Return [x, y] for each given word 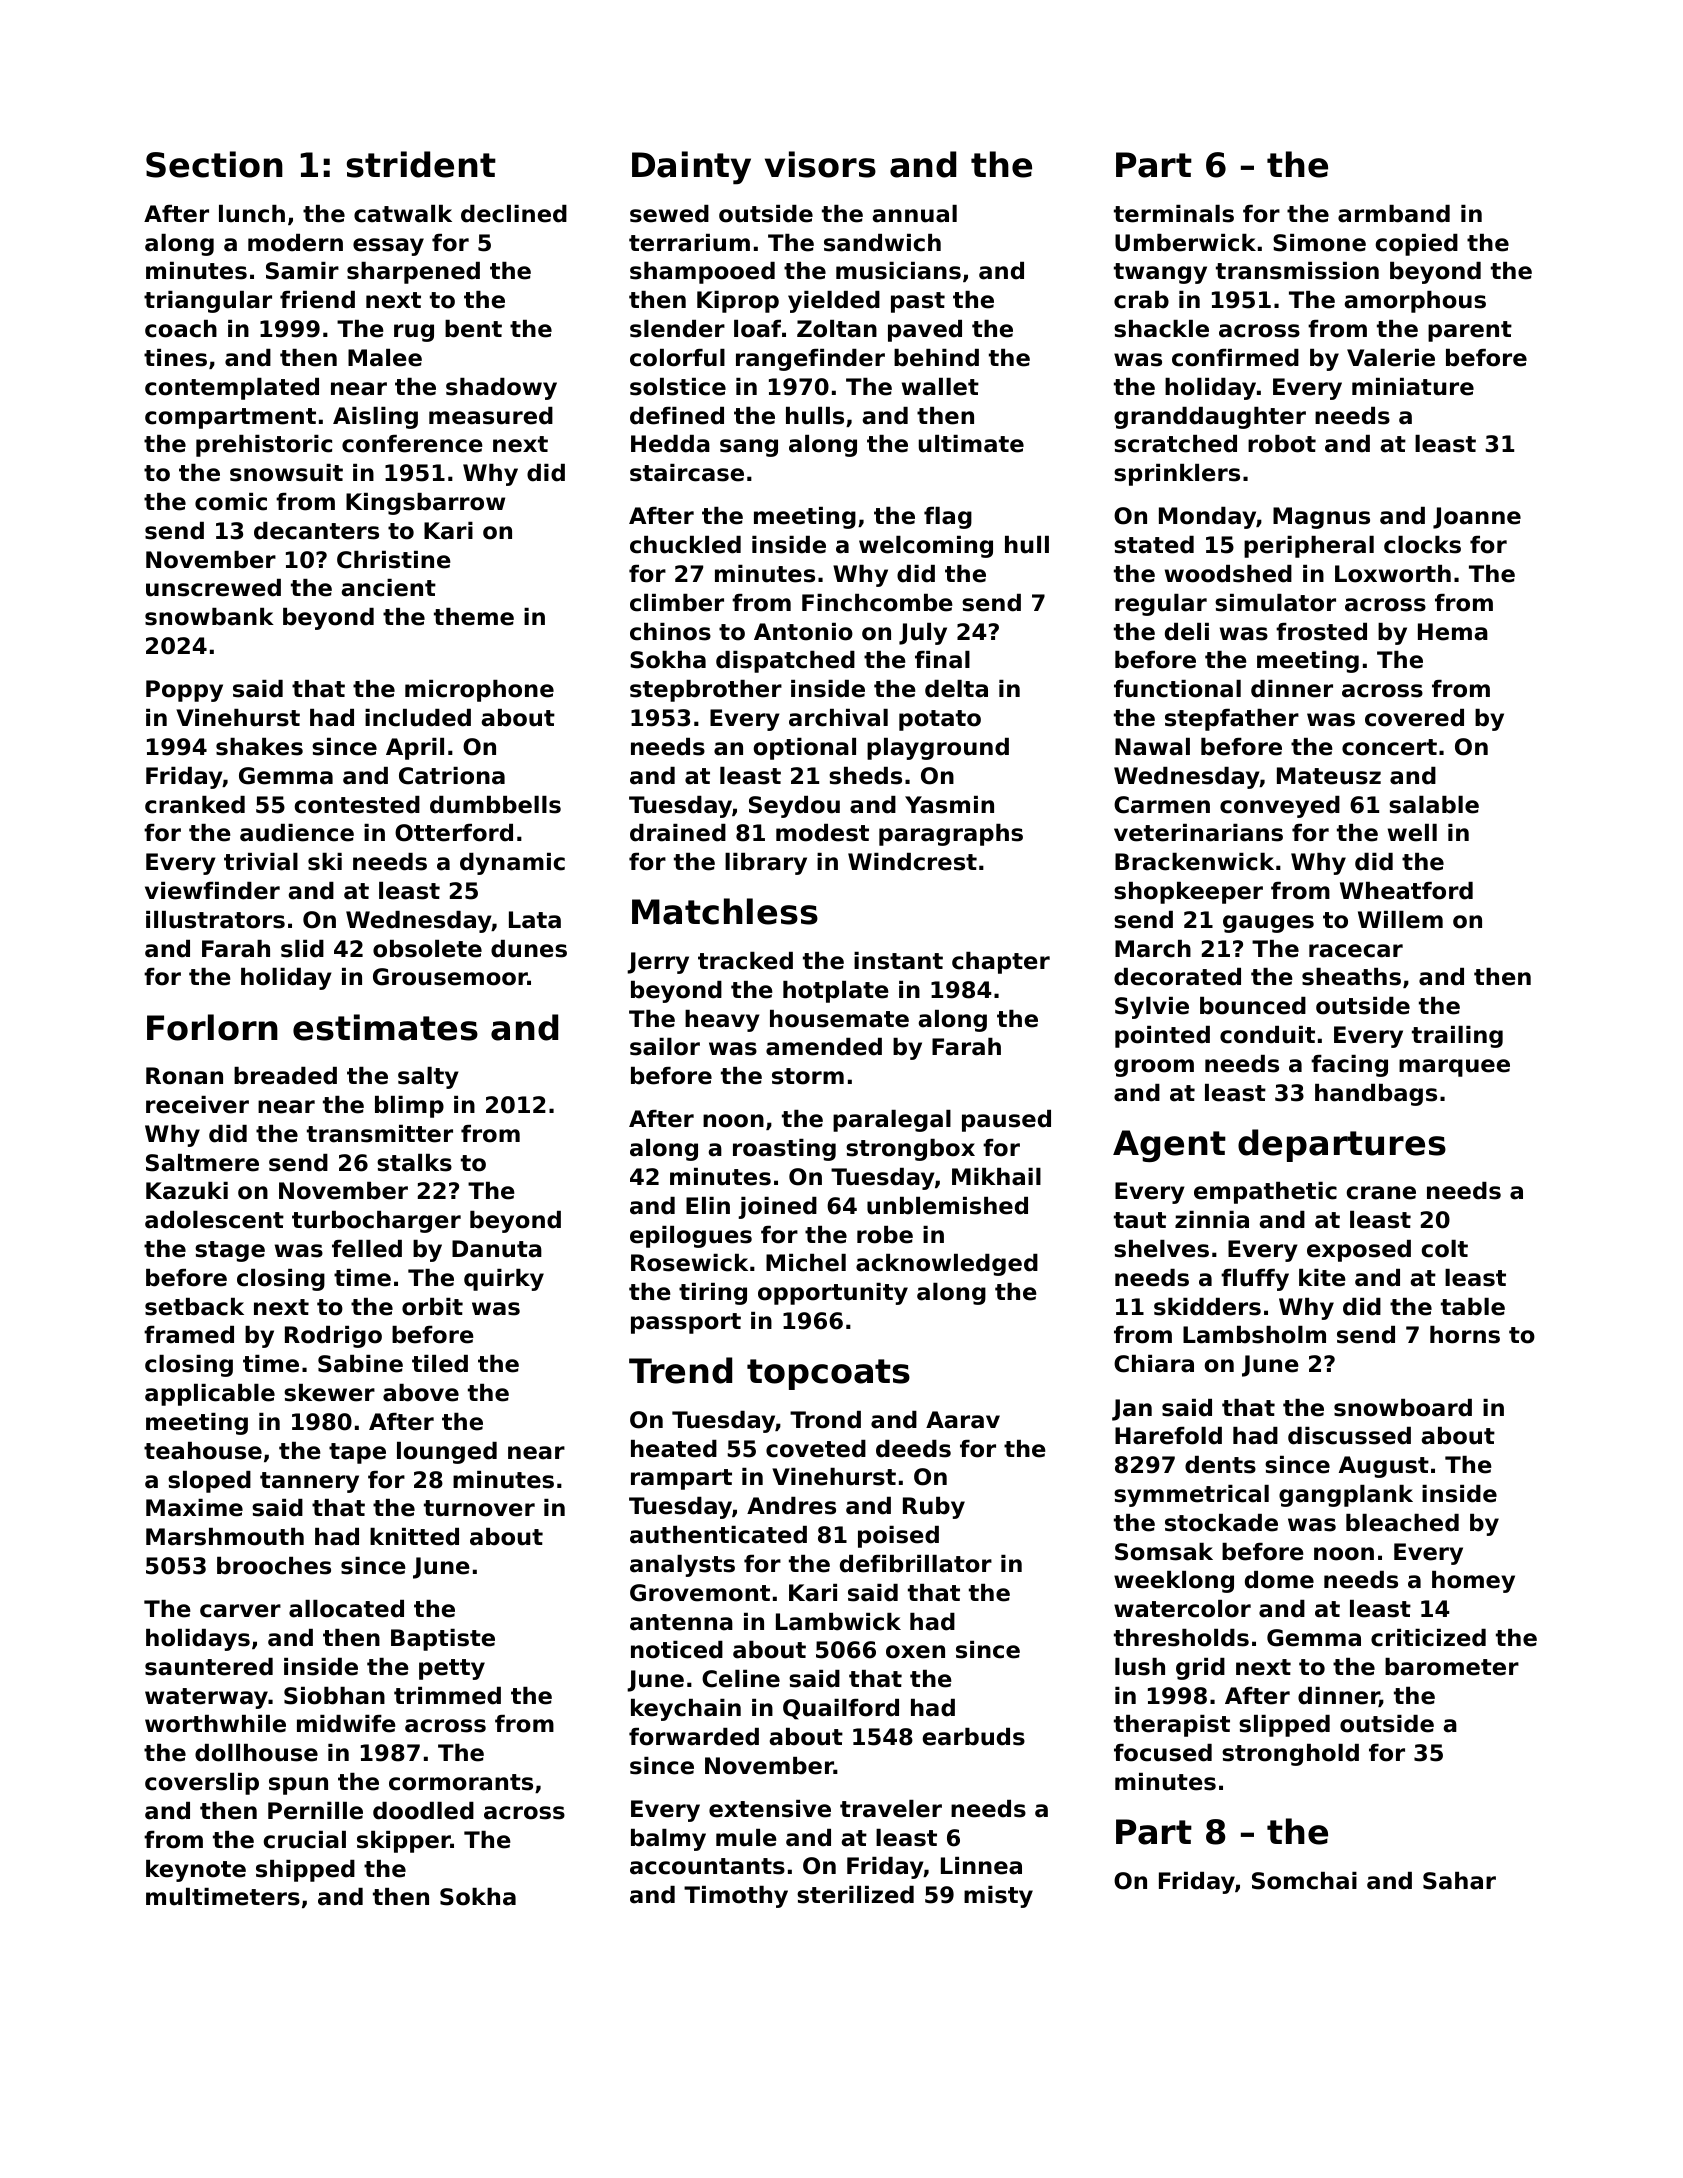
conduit [1267, 1035]
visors [820, 164]
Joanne [1477, 518]
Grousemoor [450, 977]
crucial [304, 1840]
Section [214, 164]
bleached [1402, 1523]
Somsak [1164, 1552]
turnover [479, 1508]
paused [1006, 1121]
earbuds [973, 1737]
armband [1394, 214]
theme [474, 617]
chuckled [685, 545]
